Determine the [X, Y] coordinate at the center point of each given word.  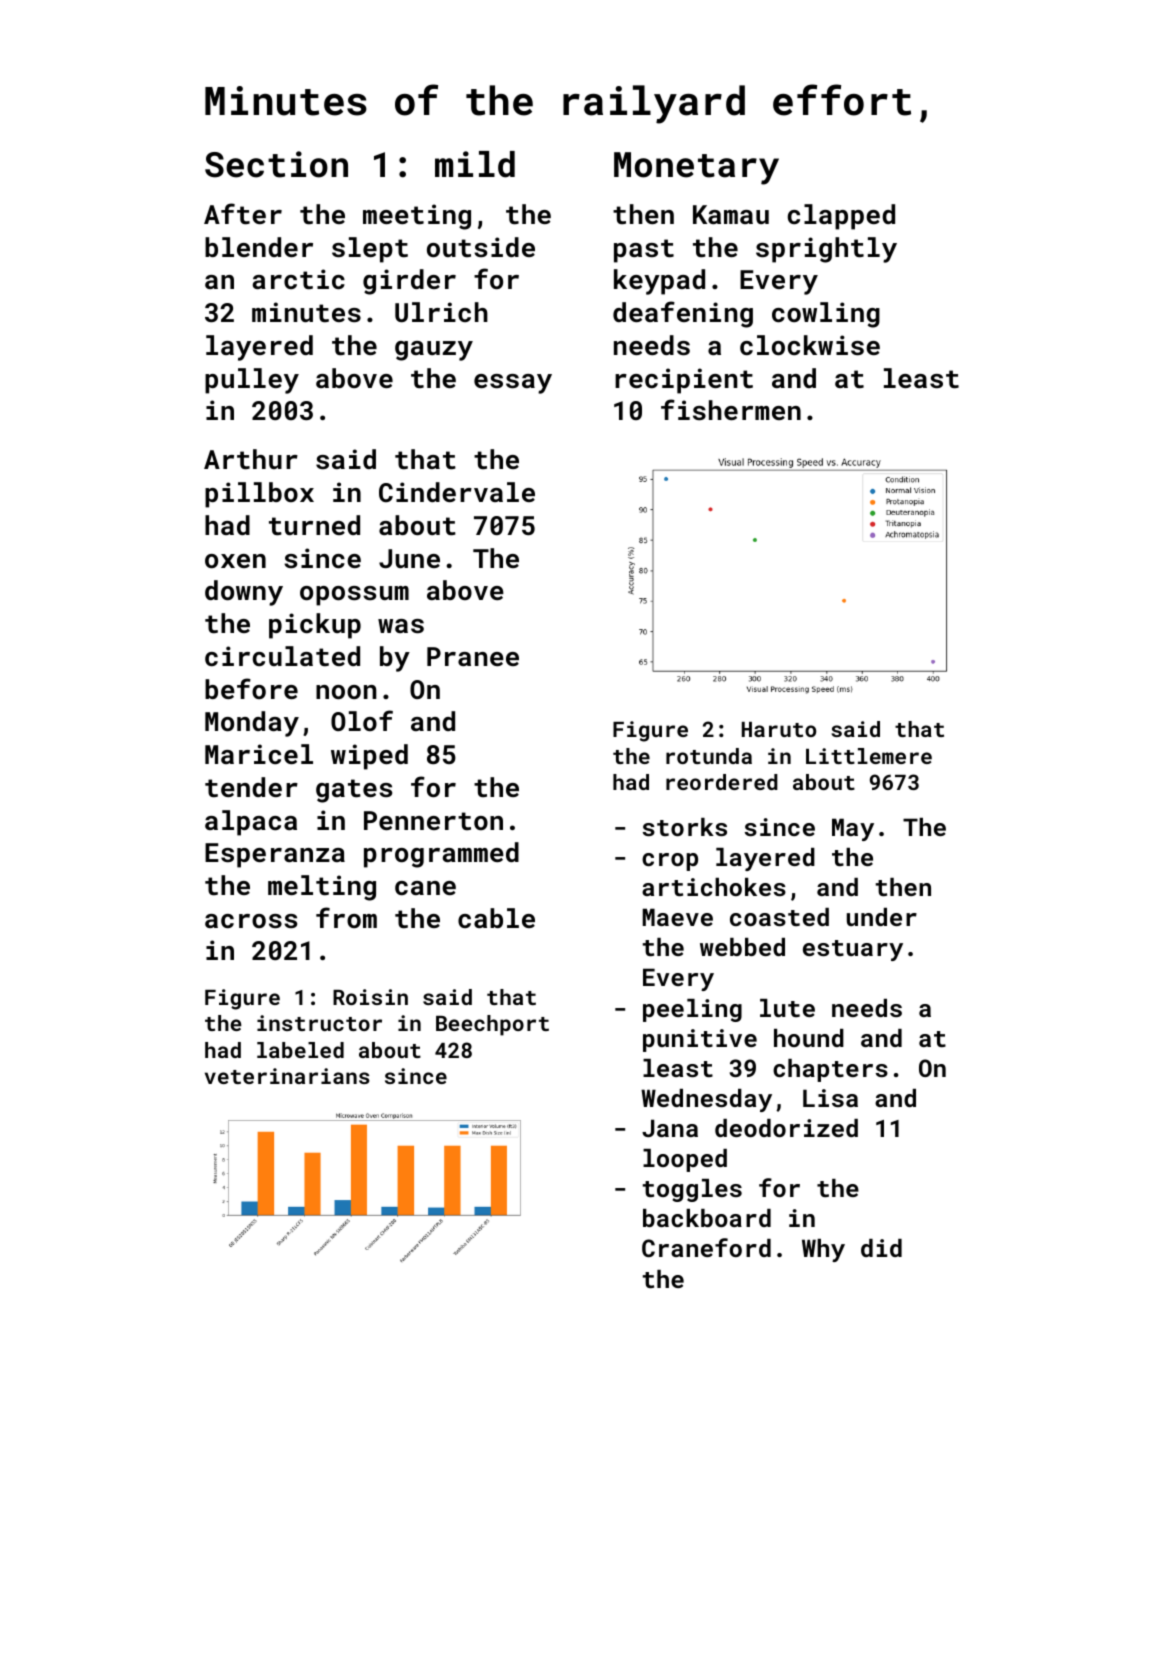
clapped [841, 217]
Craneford [706, 1247]
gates [354, 791]
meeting [417, 217]
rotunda [709, 756]
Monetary [696, 168]
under [882, 917]
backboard [707, 1218]
